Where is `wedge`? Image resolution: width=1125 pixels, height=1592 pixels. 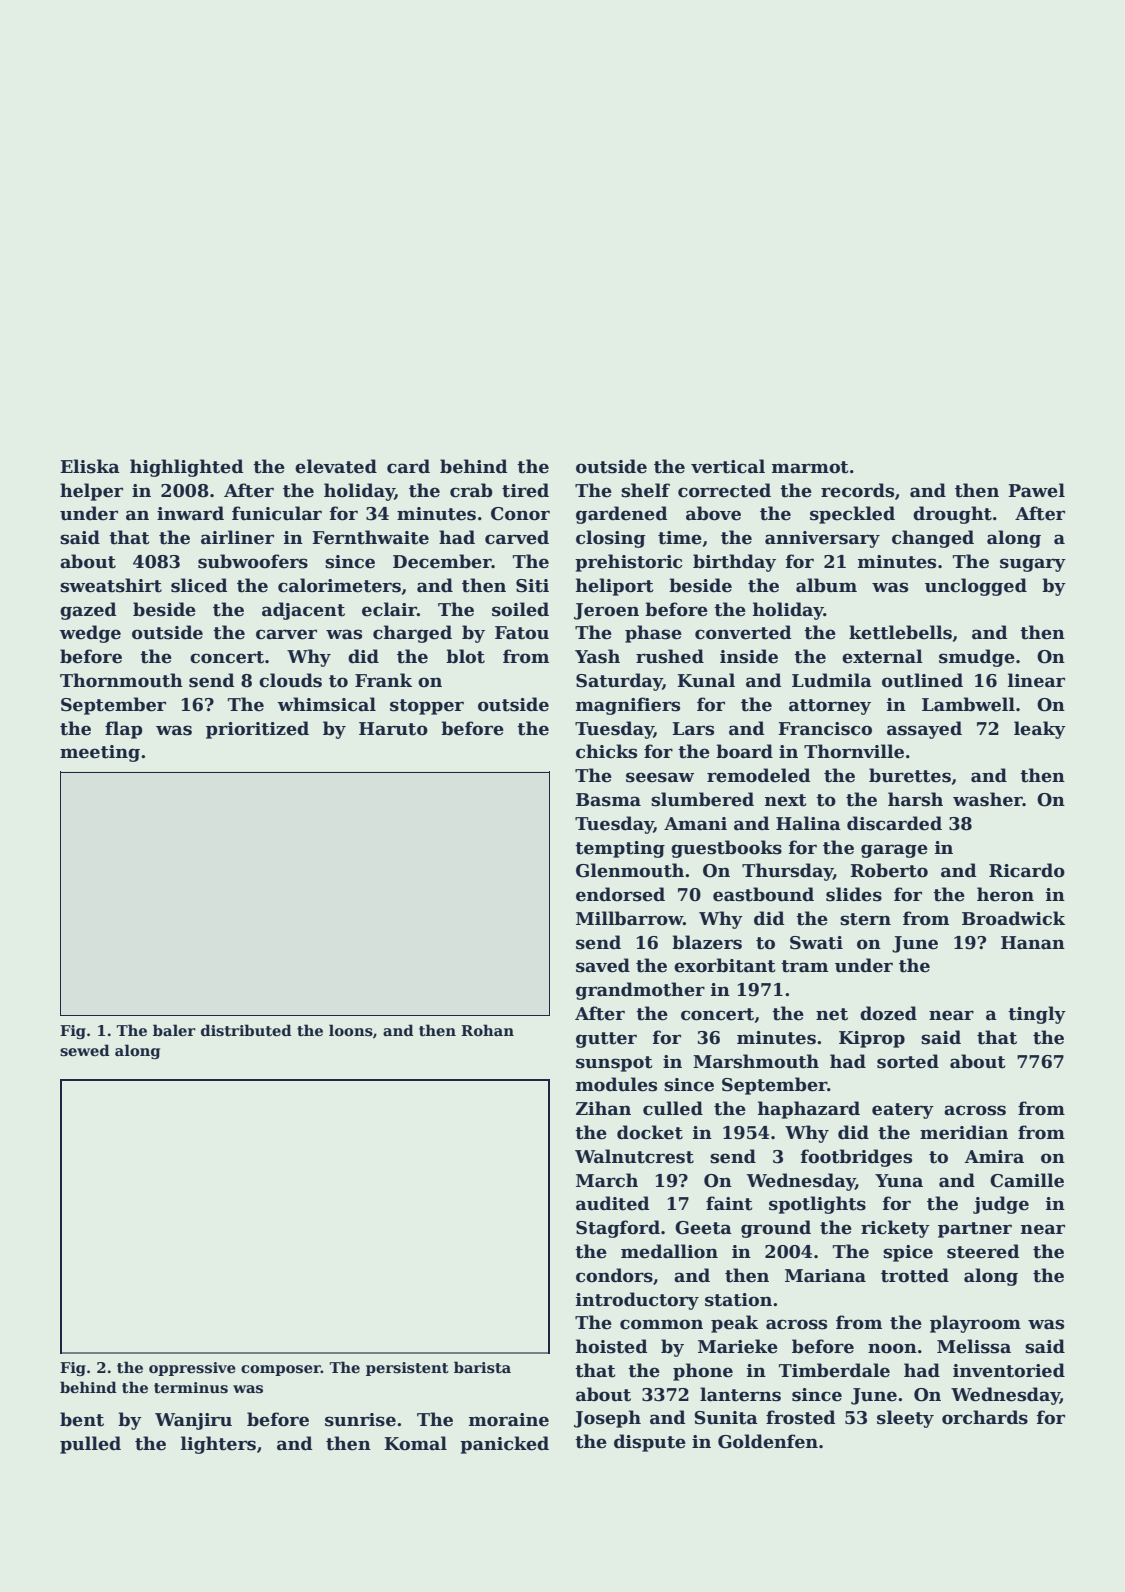 wedge is located at coordinates (90, 634).
